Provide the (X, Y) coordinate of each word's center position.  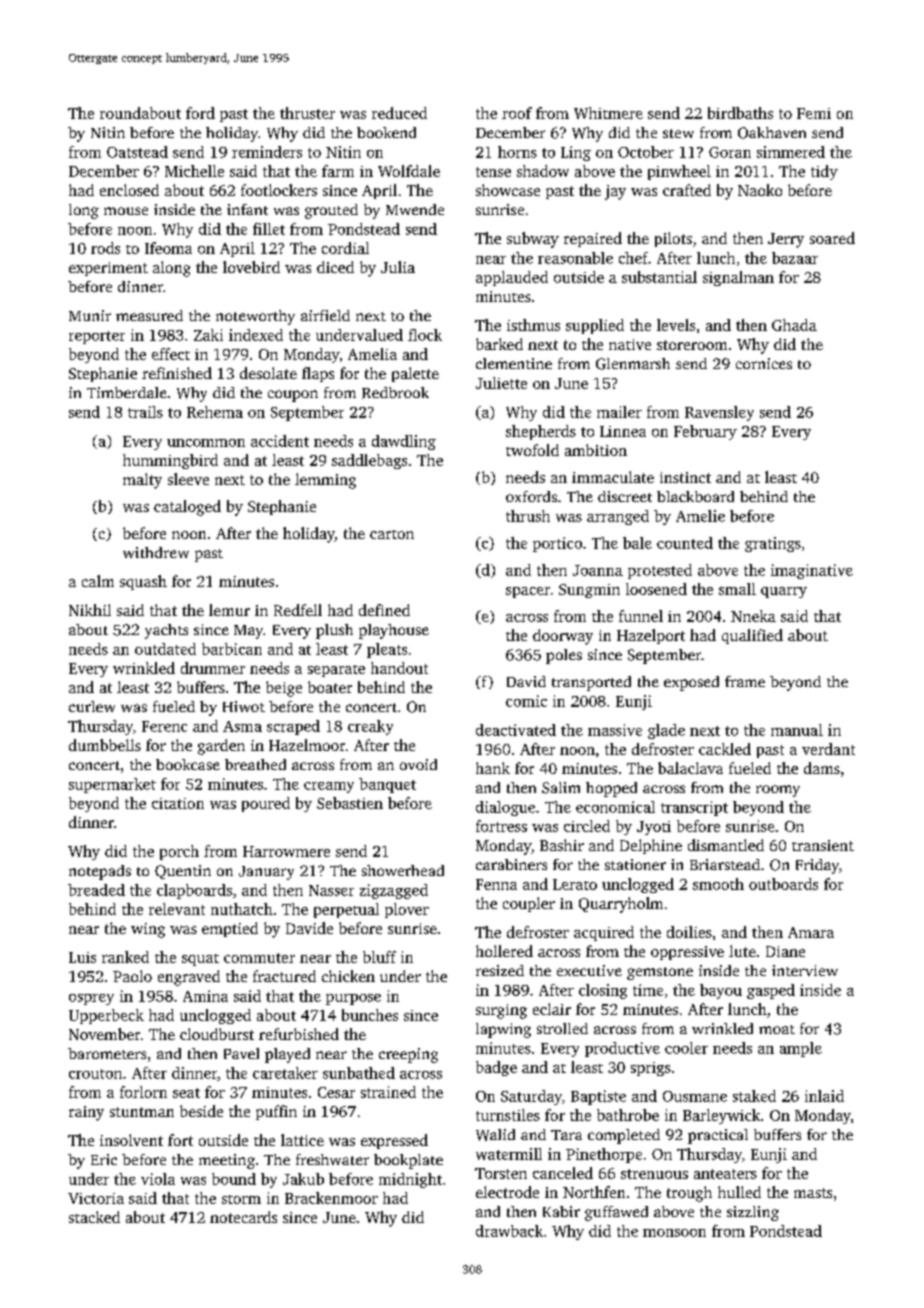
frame (745, 681)
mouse (126, 211)
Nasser (331, 890)
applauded (512, 278)
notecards (243, 1217)
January (266, 873)
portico (557, 544)
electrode (507, 1192)
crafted (687, 190)
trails (145, 412)
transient (823, 845)
